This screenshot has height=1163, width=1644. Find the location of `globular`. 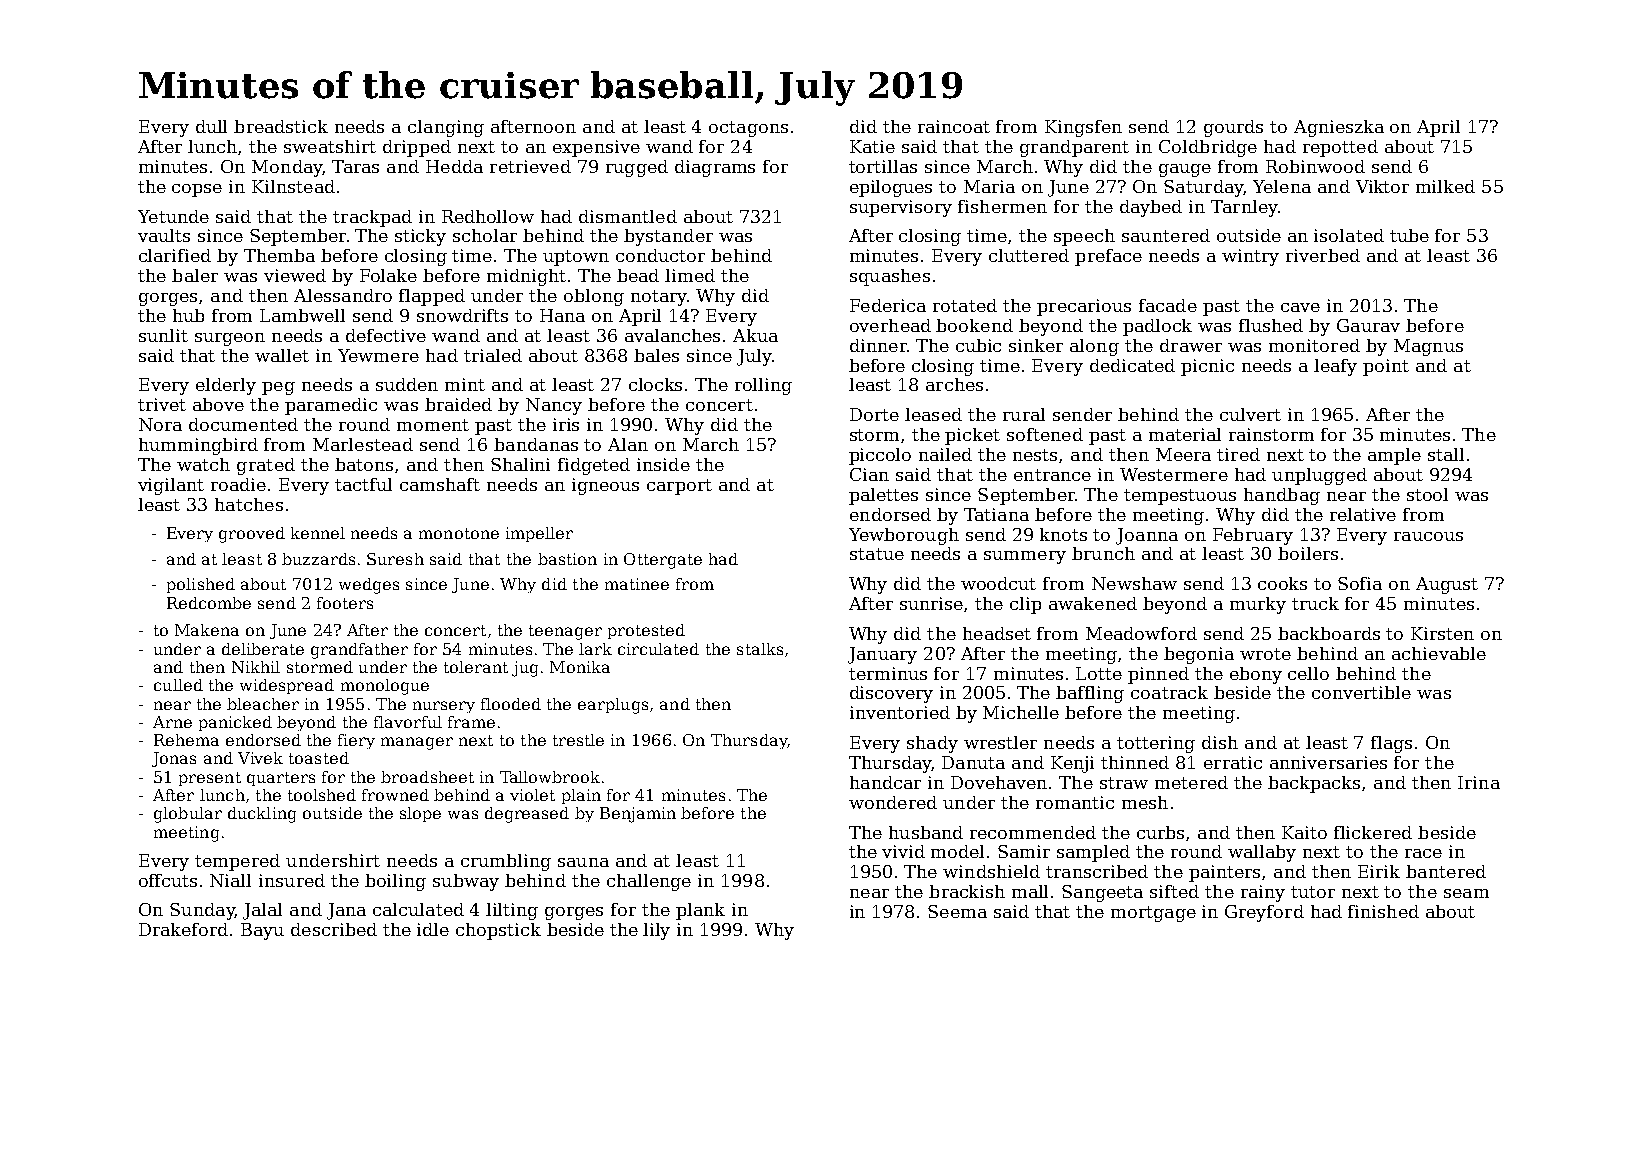

globular is located at coordinates (188, 815).
